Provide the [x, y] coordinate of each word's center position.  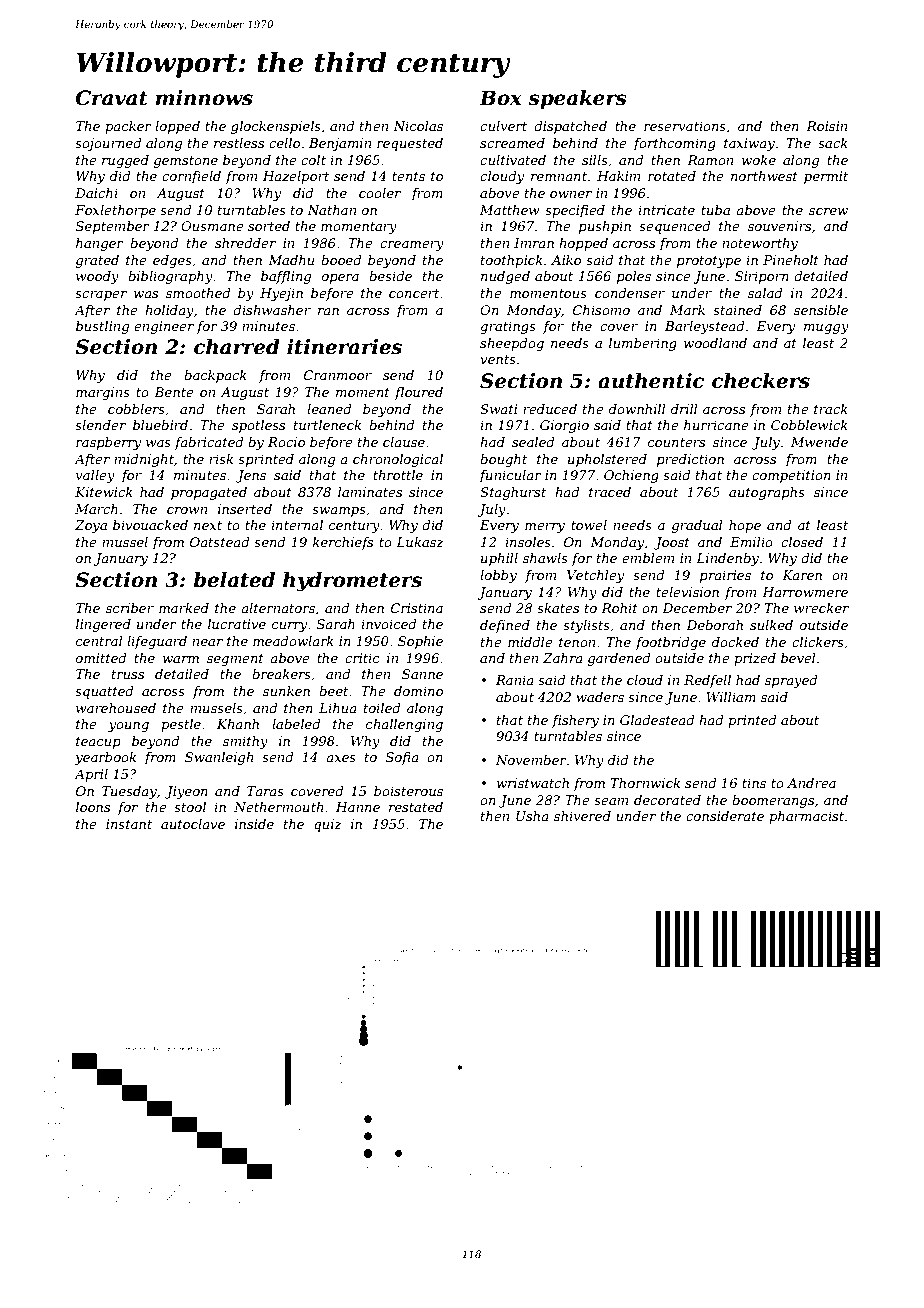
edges [172, 261]
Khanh [238, 724]
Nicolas [418, 126]
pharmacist [806, 817]
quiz [328, 825]
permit [826, 177]
